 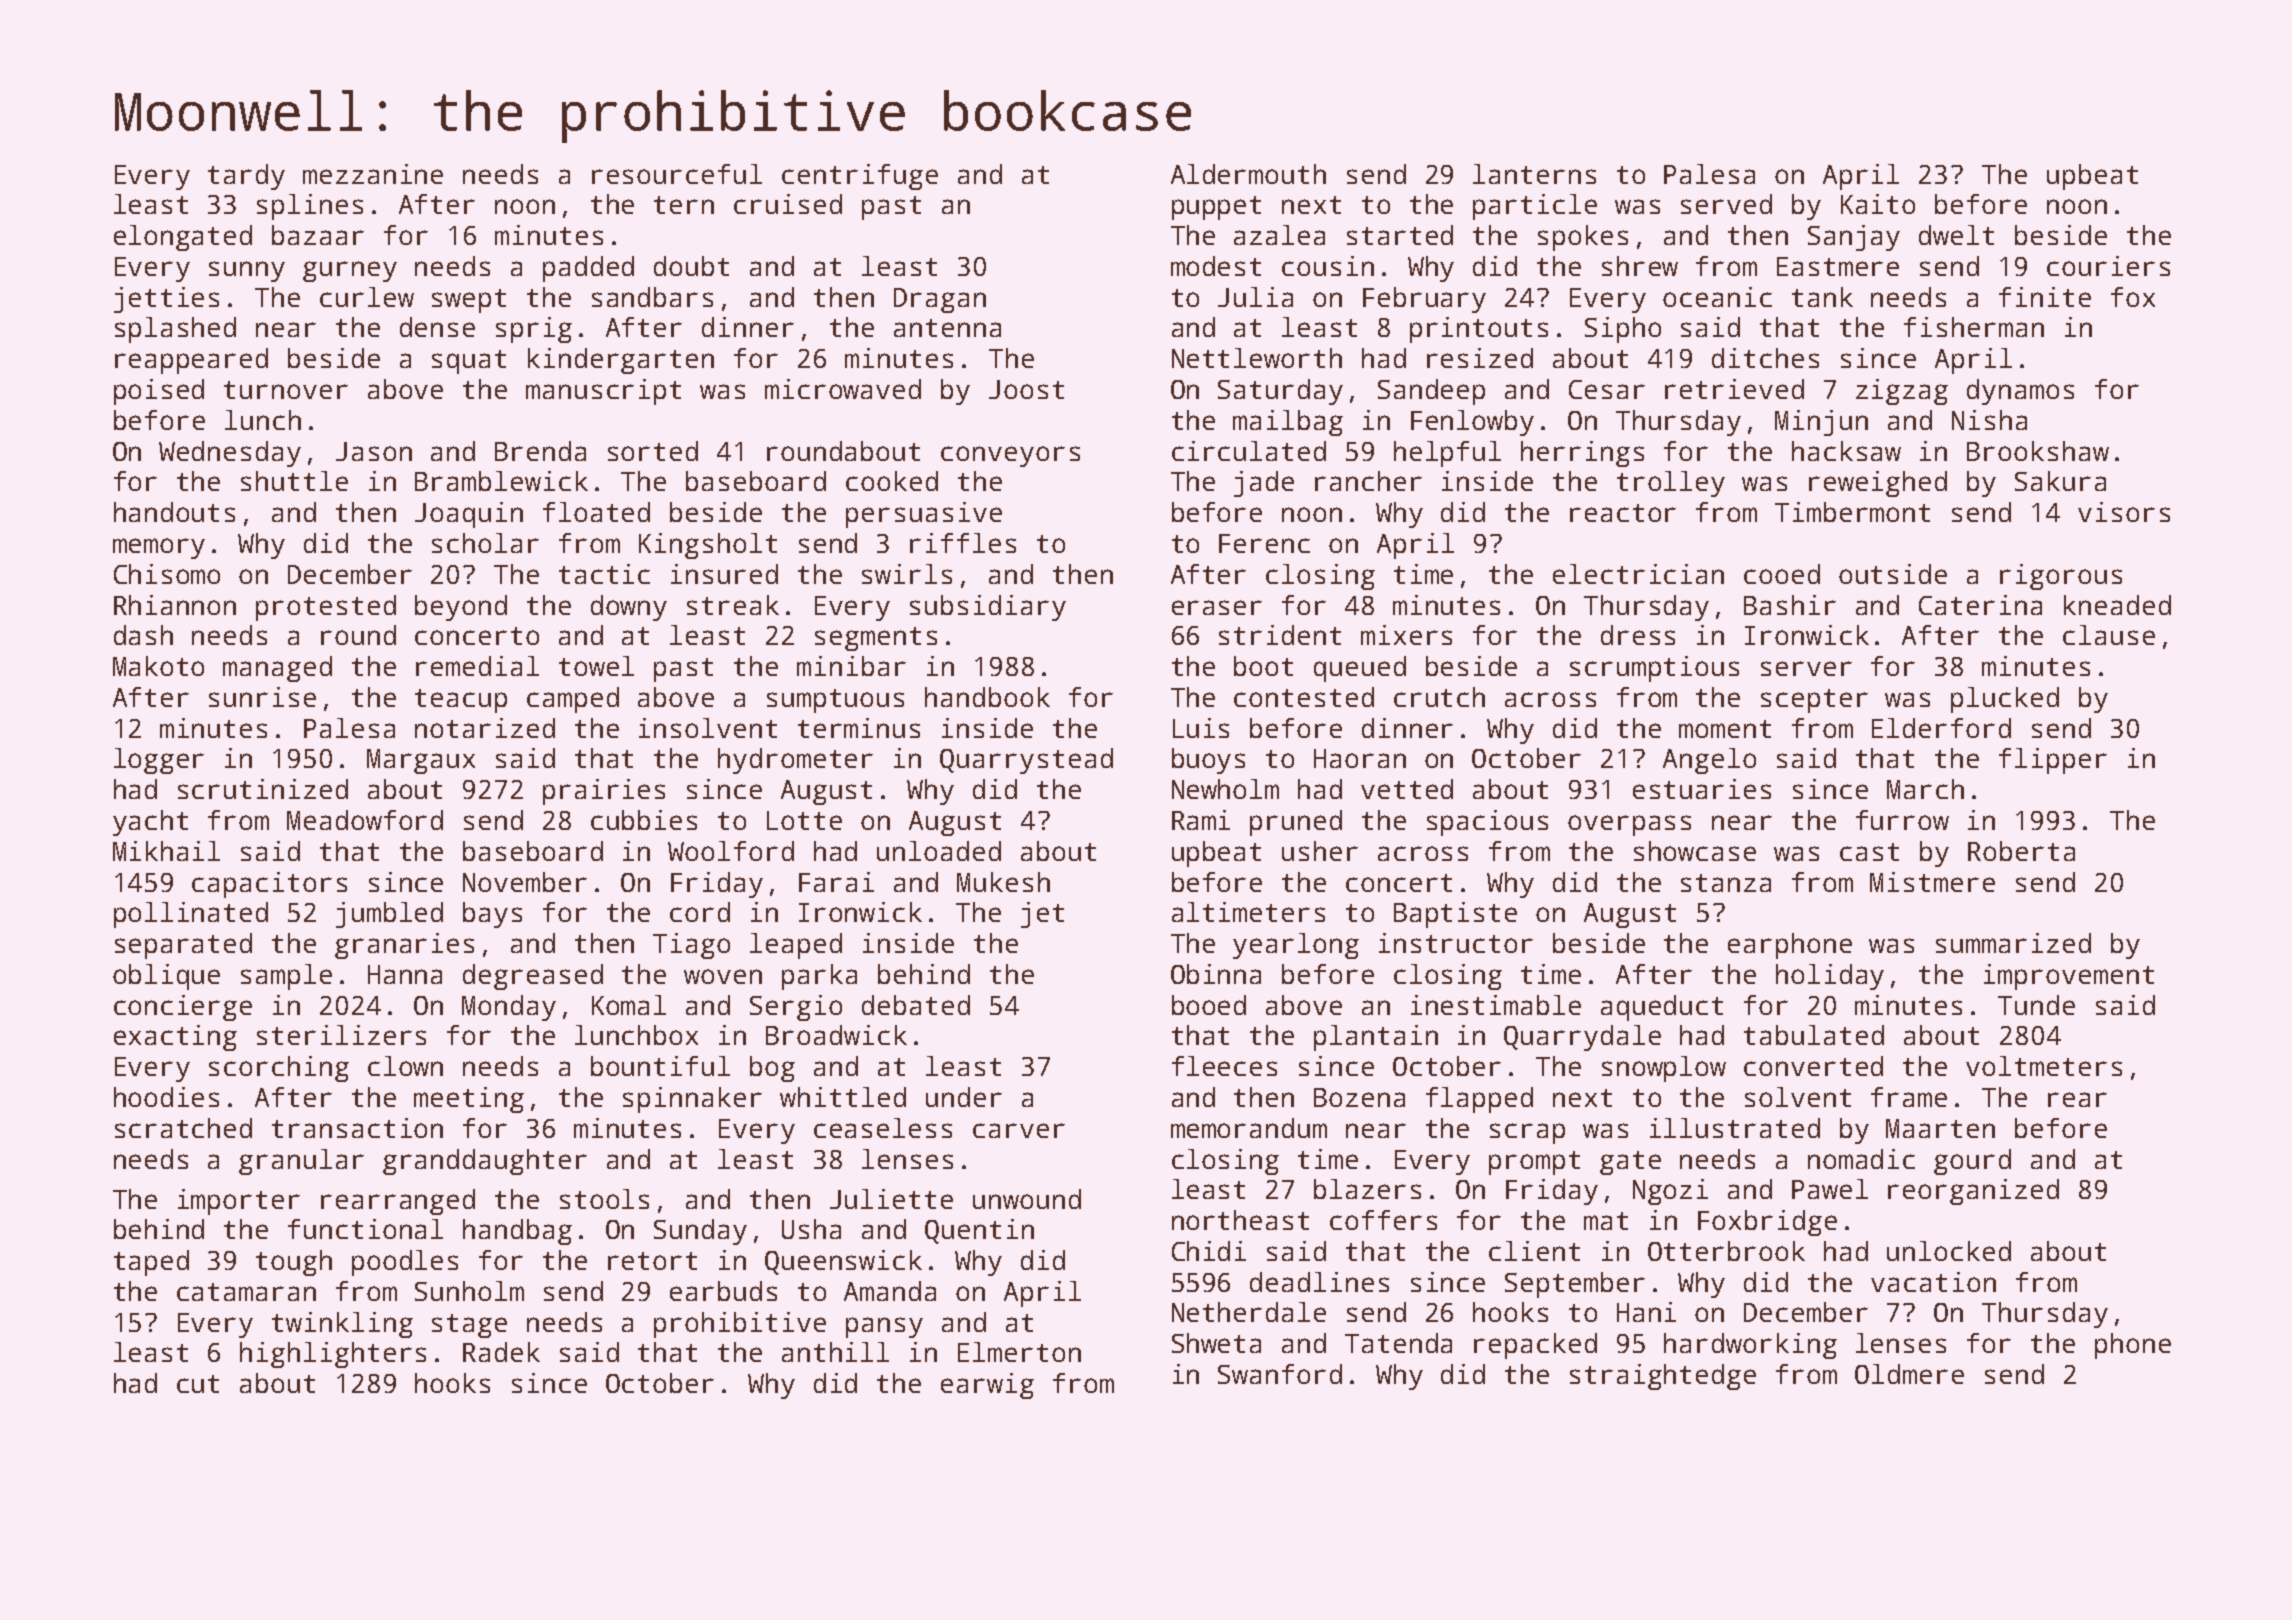 I want to click on jumbled, so click(x=389, y=915).
